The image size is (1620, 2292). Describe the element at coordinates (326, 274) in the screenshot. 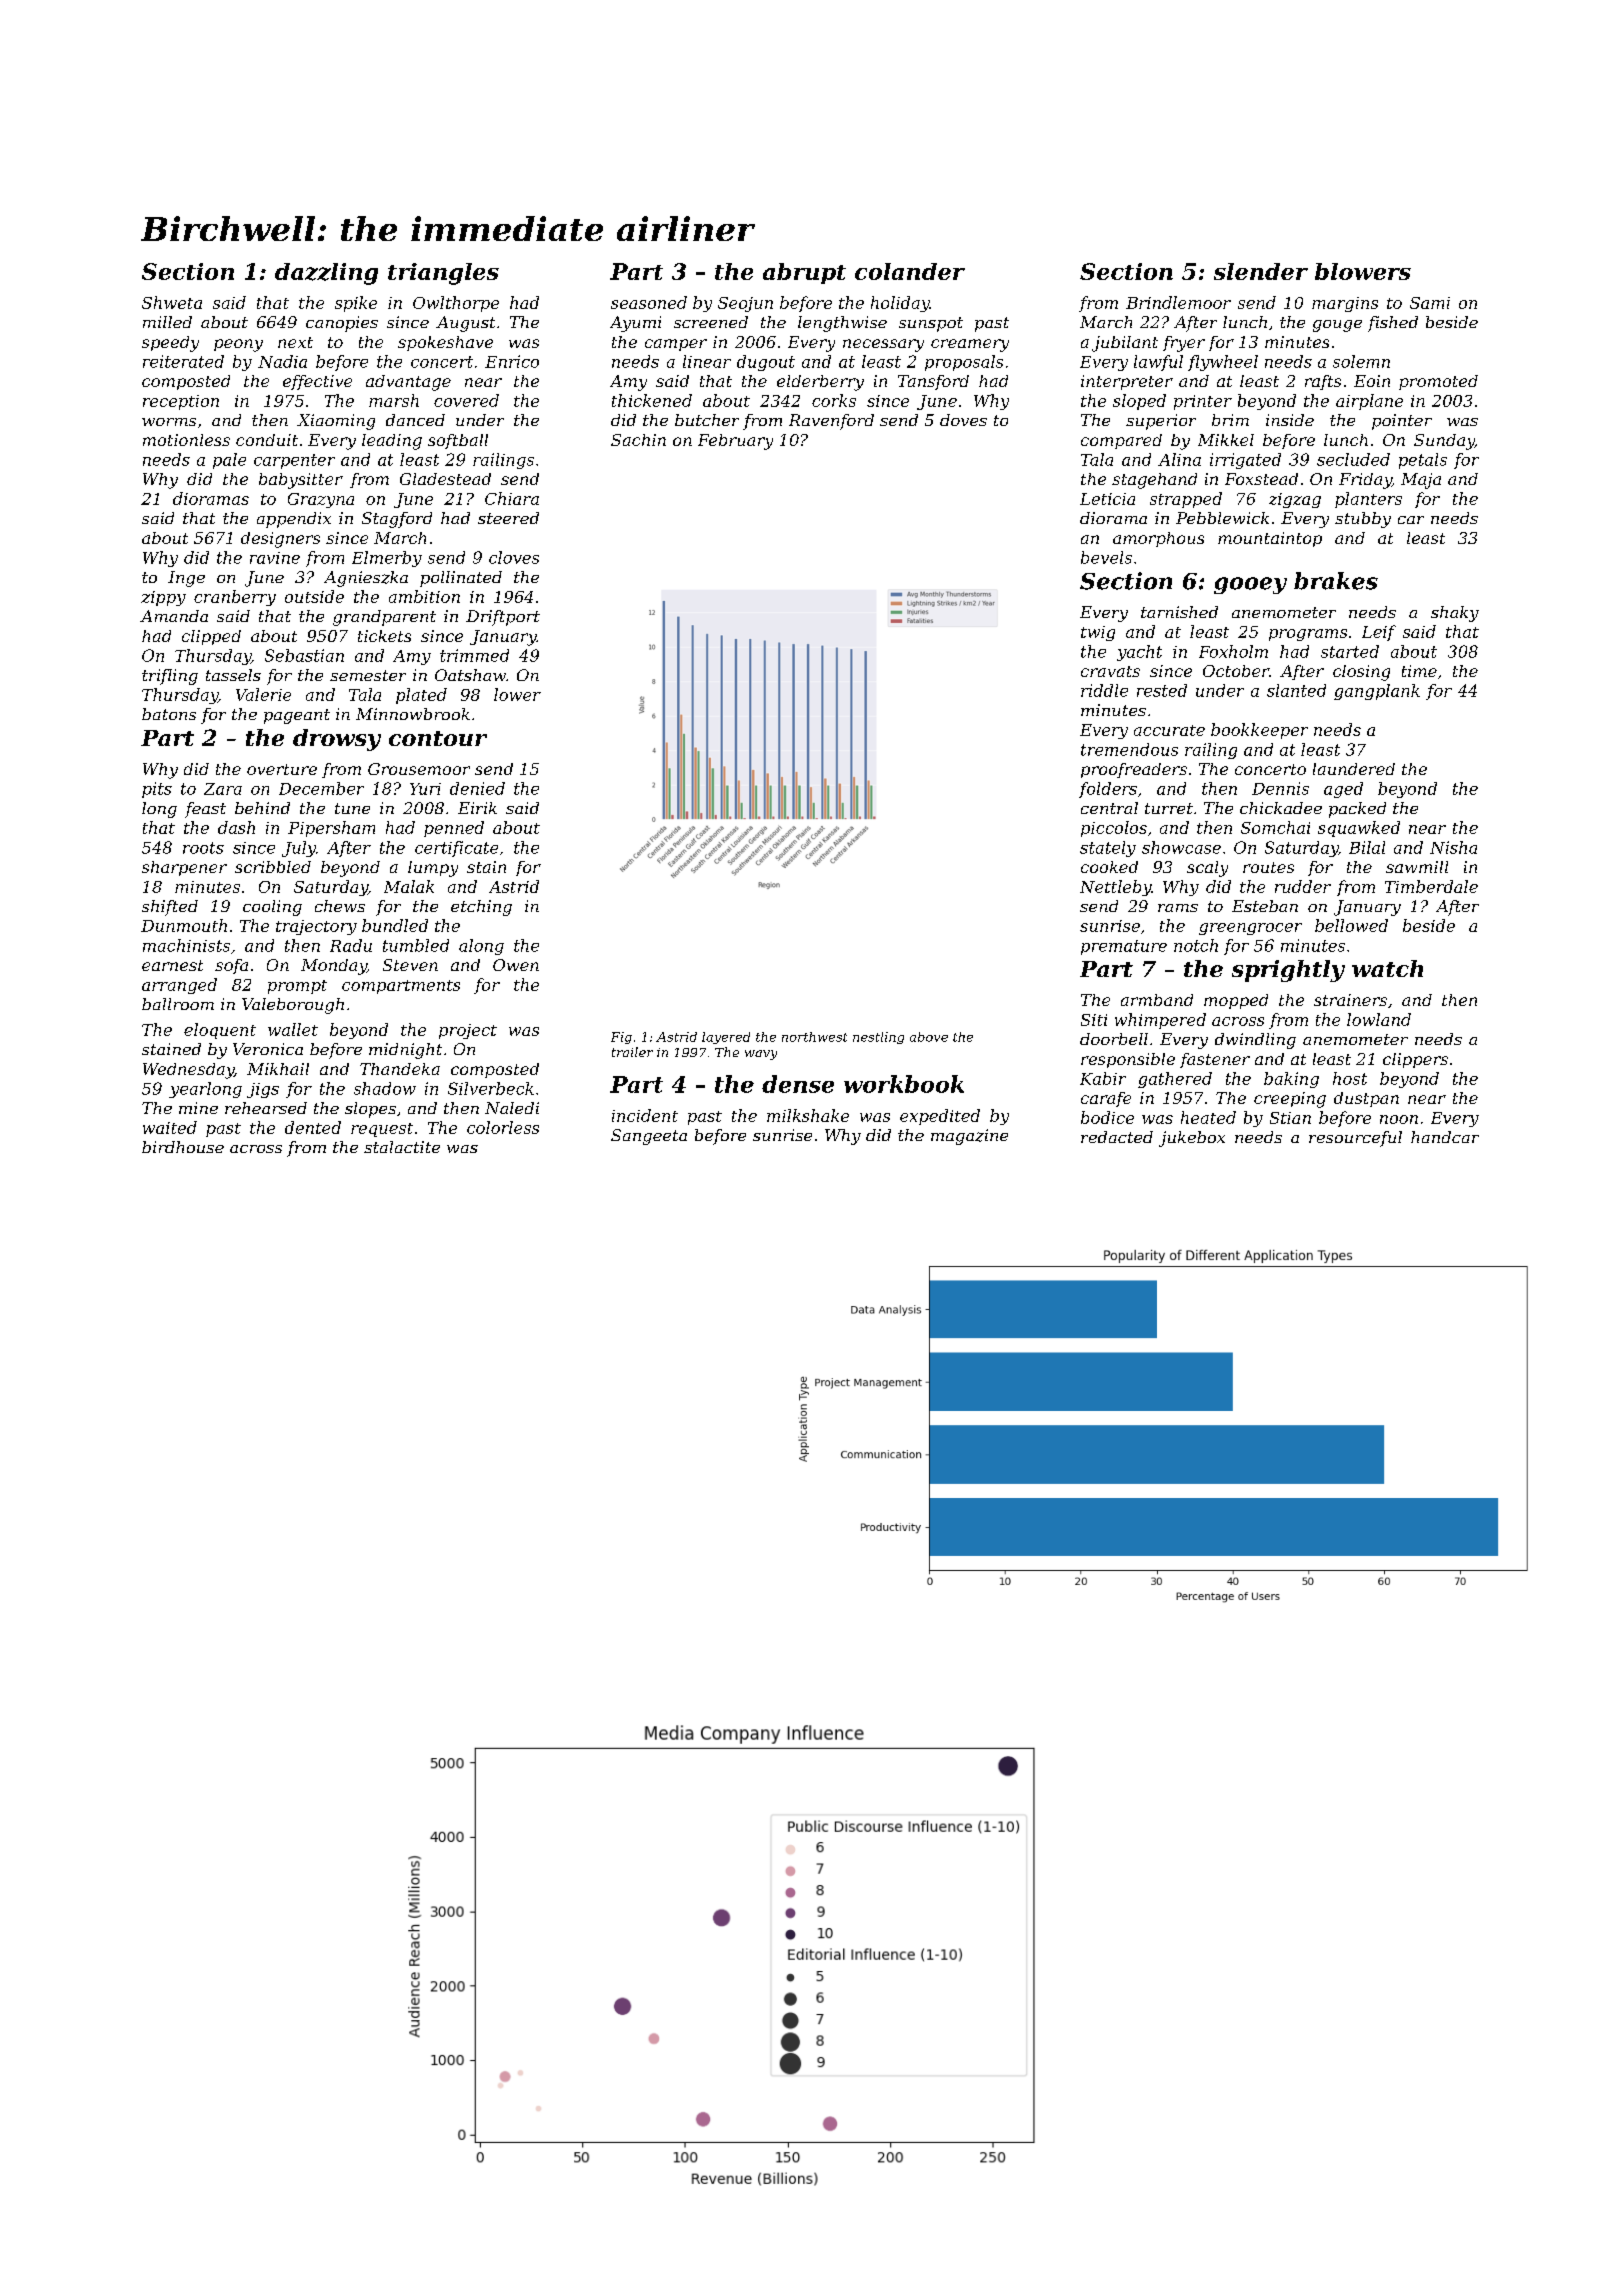

I see `dazzling` at that location.
